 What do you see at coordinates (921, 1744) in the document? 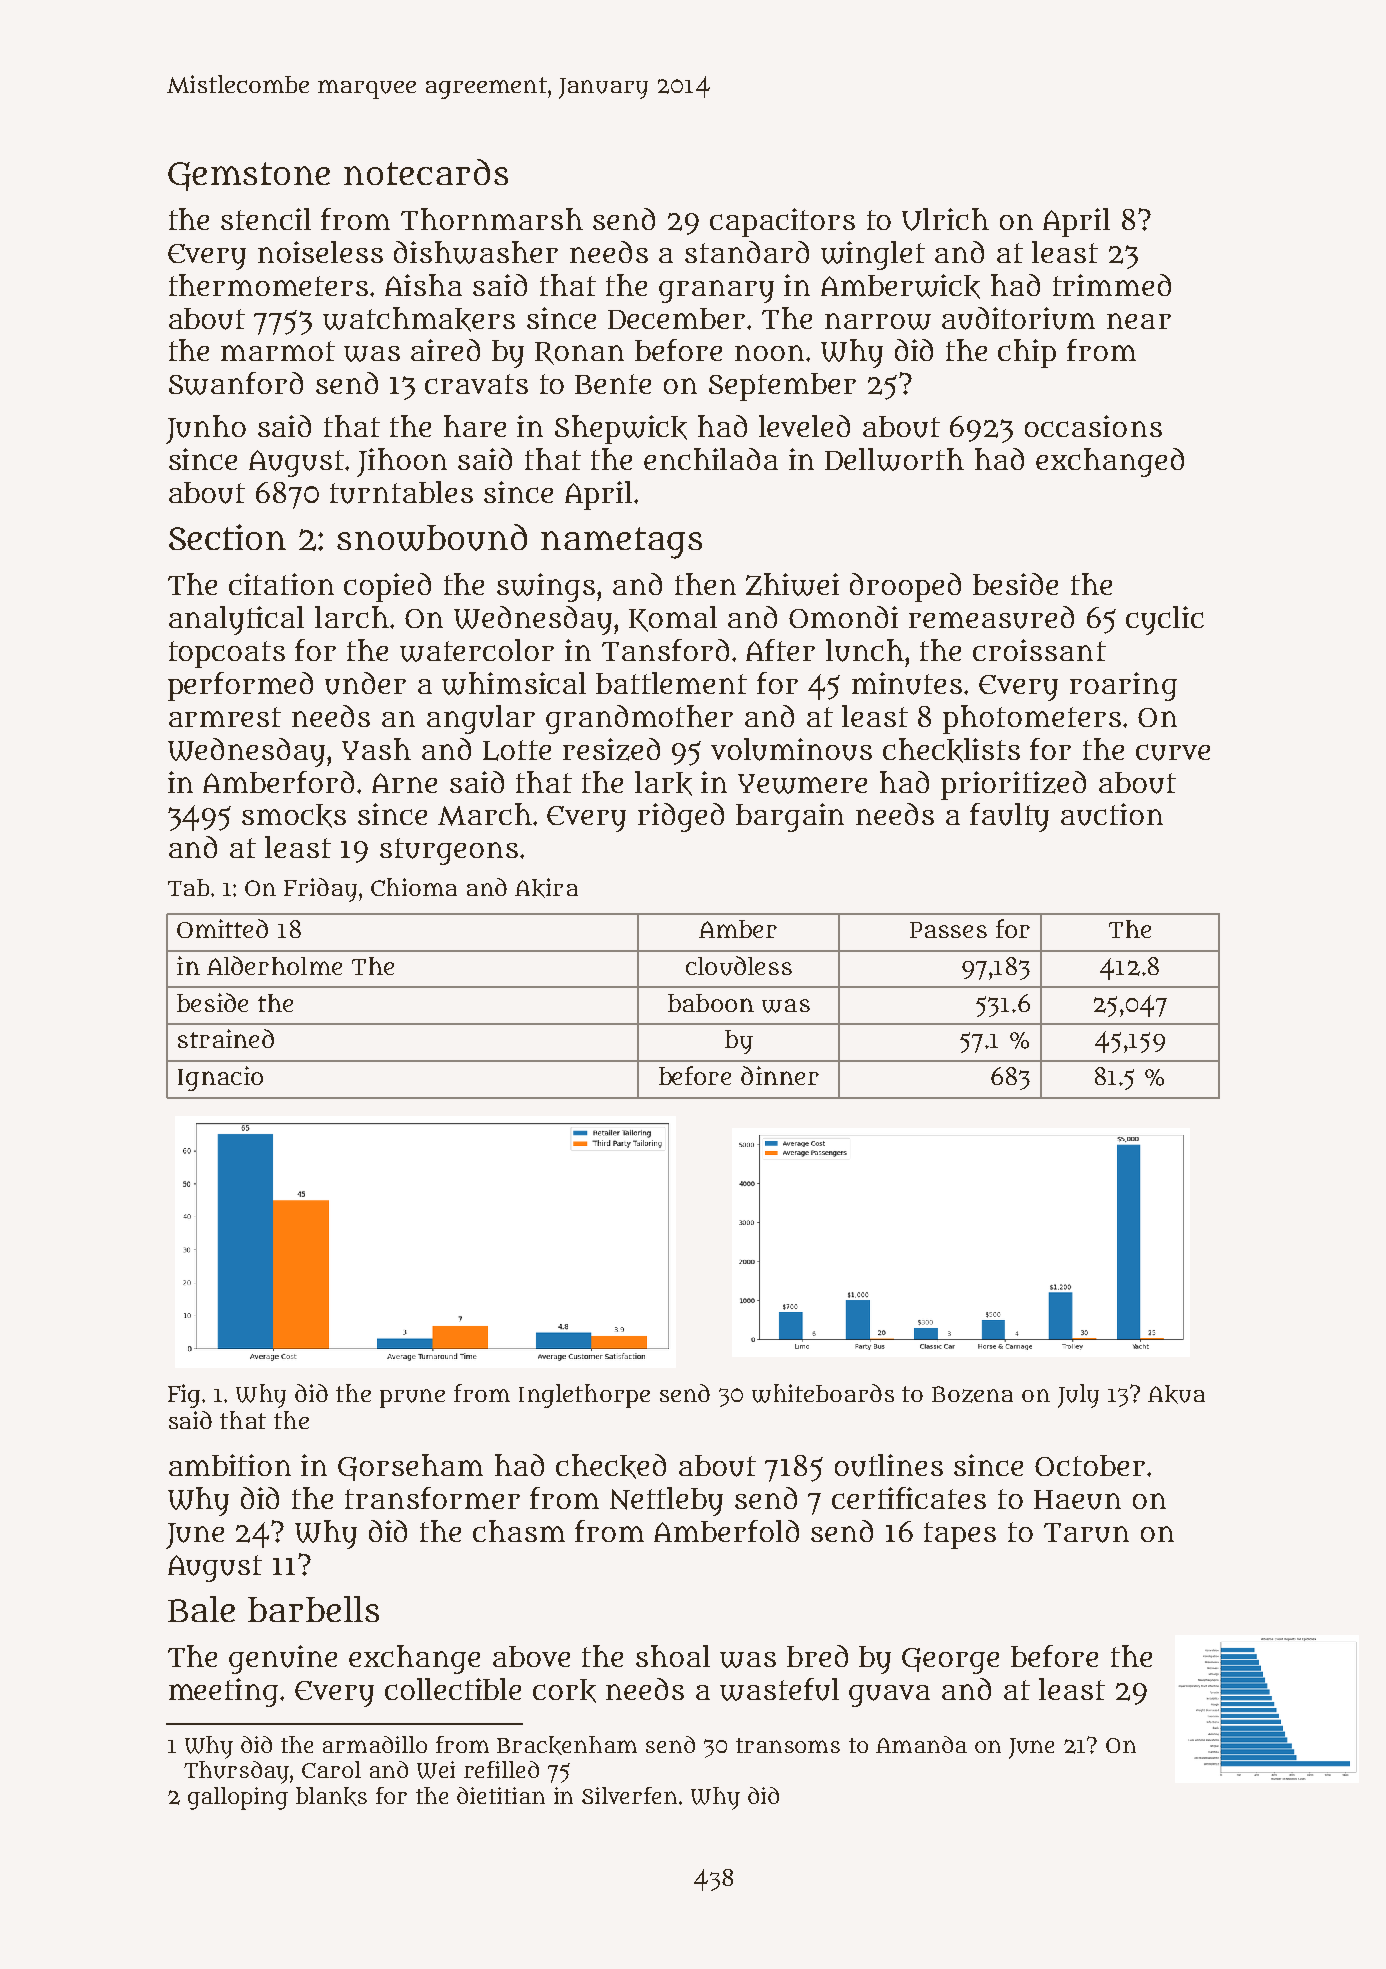
I see `Amanda` at bounding box center [921, 1744].
